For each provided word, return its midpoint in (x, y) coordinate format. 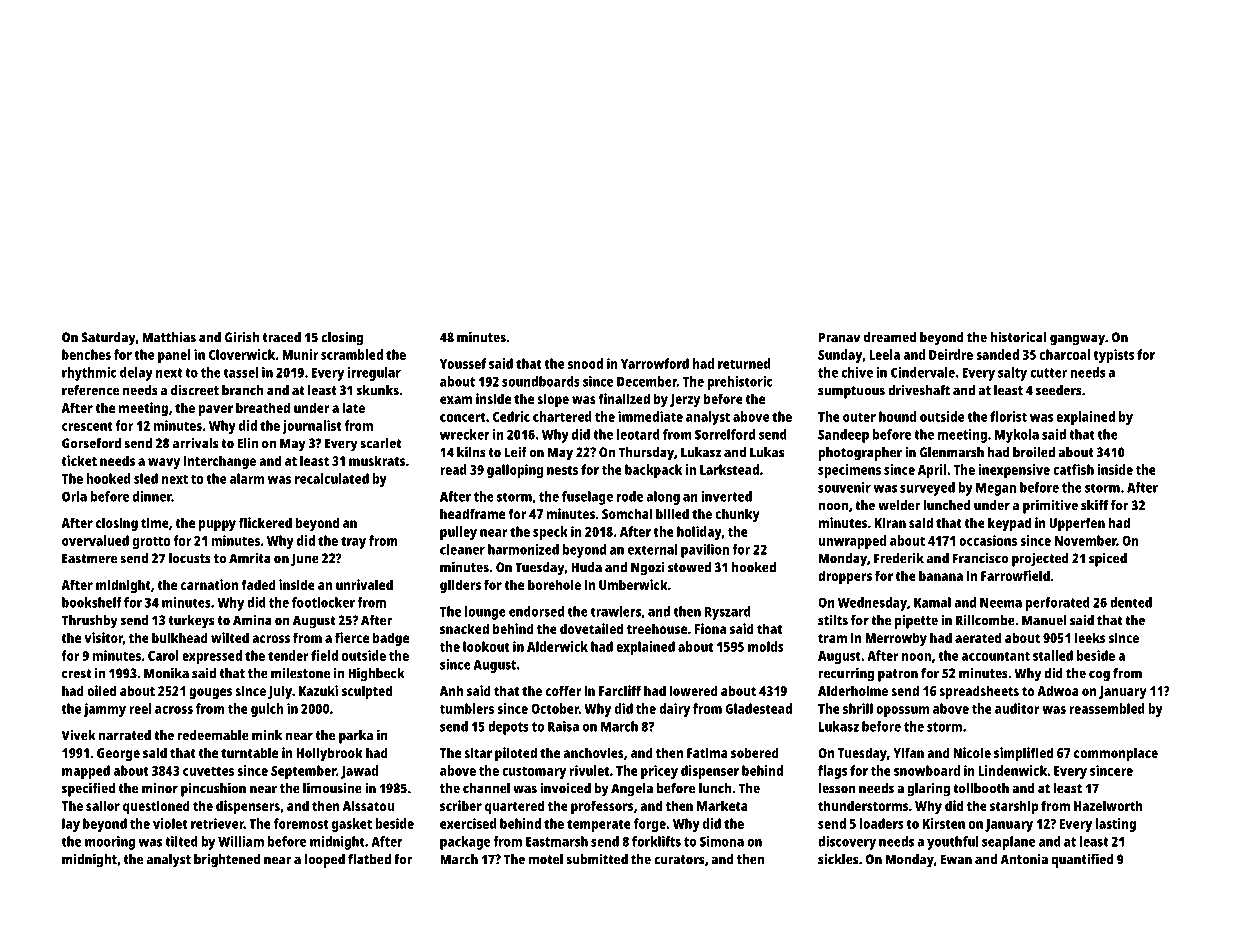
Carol (163, 655)
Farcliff (620, 690)
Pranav (839, 337)
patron (898, 675)
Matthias (169, 337)
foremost (301, 823)
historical (1018, 337)
